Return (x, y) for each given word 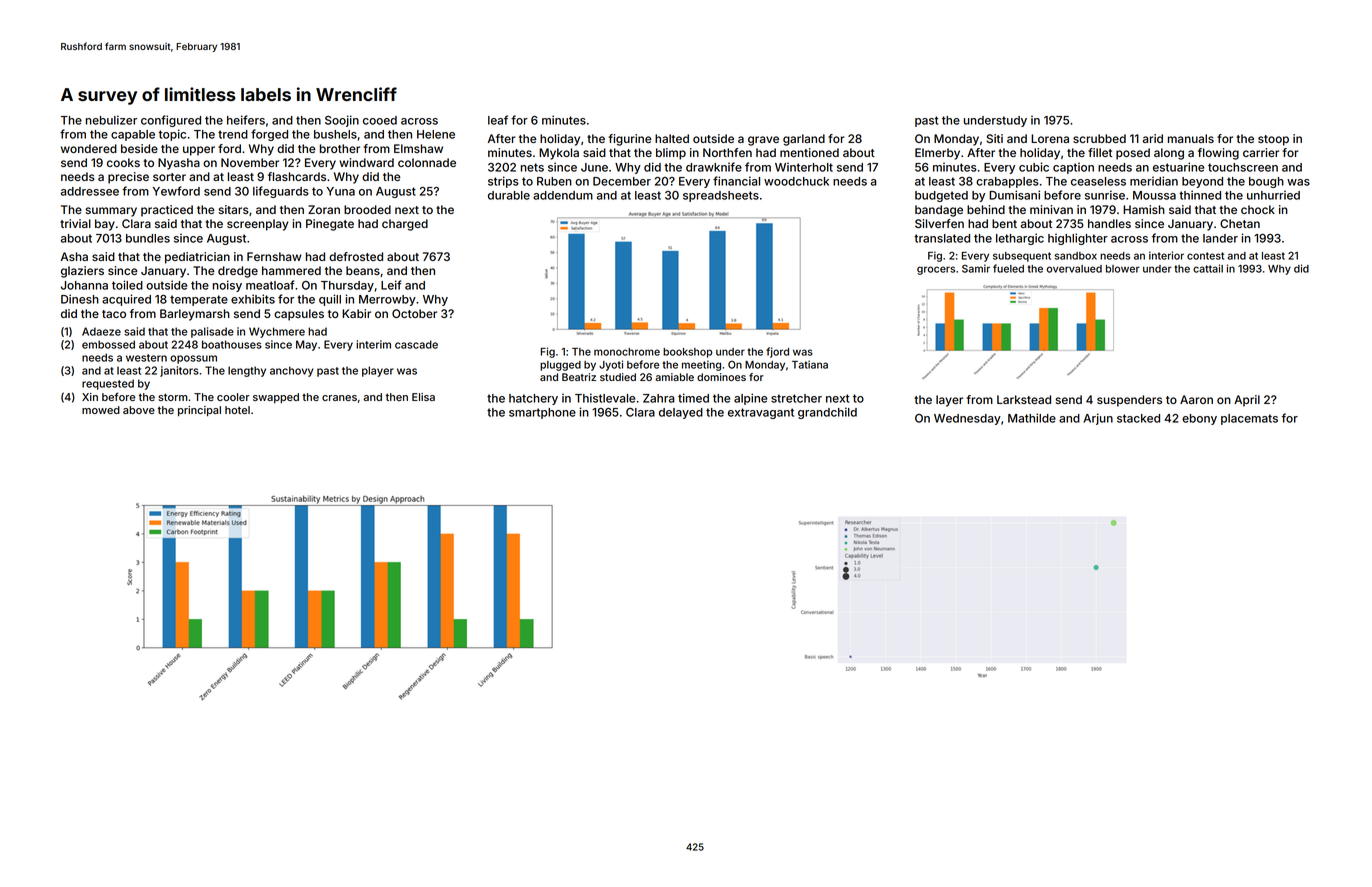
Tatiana (810, 364)
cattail (1208, 268)
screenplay (258, 225)
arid (1153, 138)
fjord (777, 352)
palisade (212, 332)
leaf (498, 120)
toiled (127, 285)
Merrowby (387, 300)
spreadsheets (721, 196)
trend (233, 134)
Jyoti (611, 365)
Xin (90, 397)
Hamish (1144, 209)
